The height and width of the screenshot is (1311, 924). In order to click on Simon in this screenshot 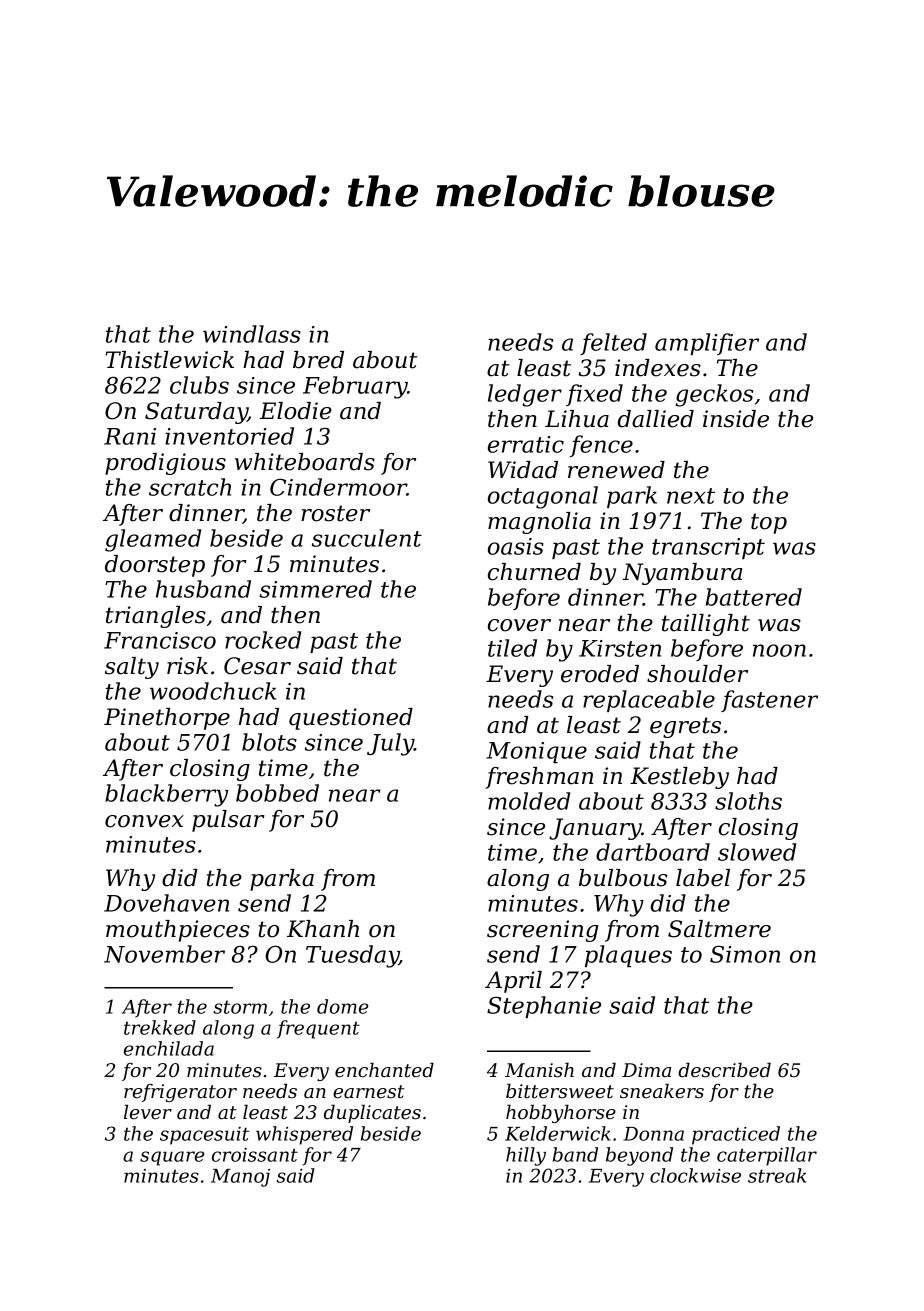, I will do `click(745, 954)`.
